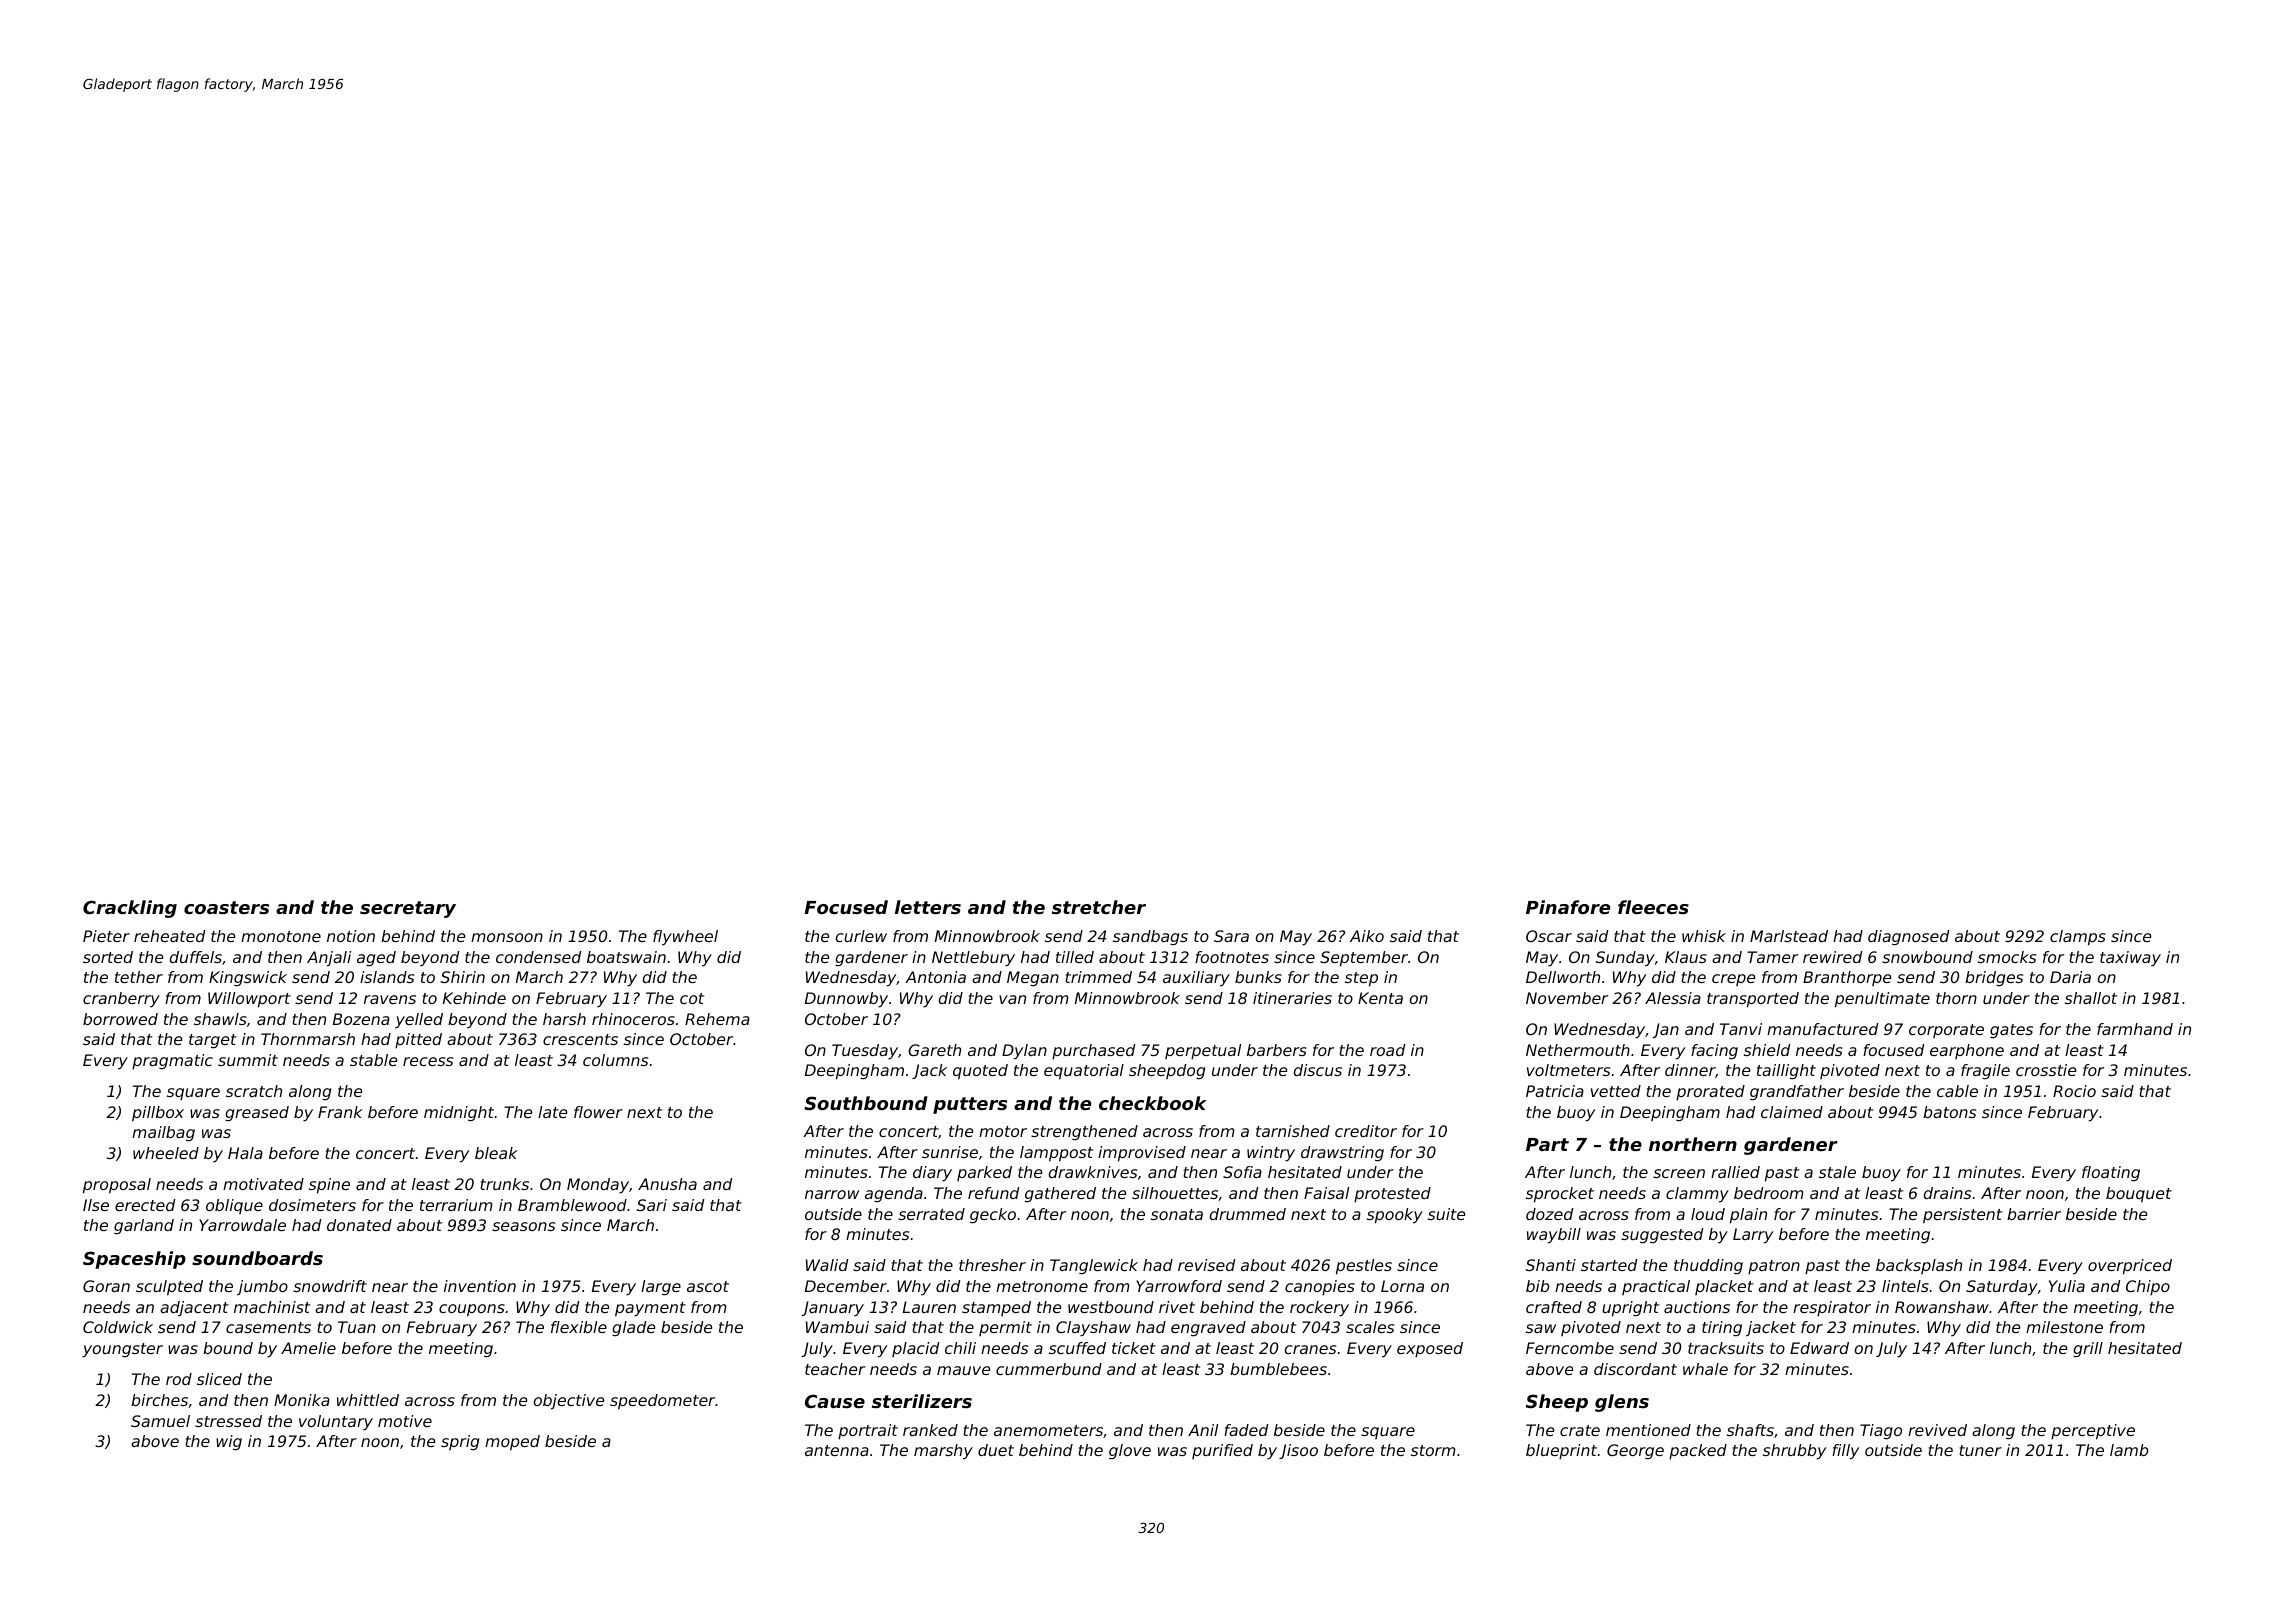 This page has height=1610, width=2277. What do you see at coordinates (1686, 957) in the page?
I see `Klaus` at bounding box center [1686, 957].
